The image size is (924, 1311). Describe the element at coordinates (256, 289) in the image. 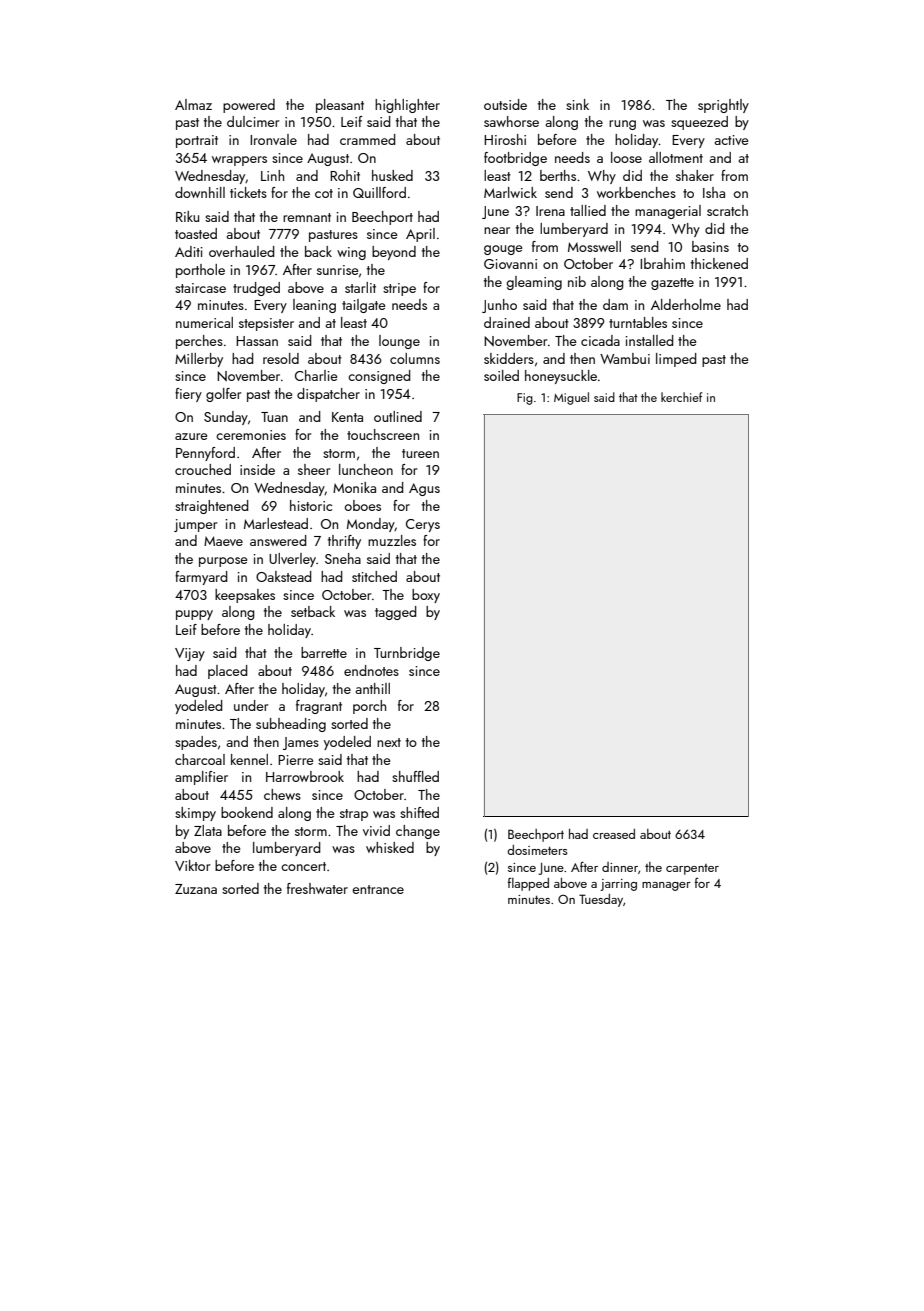

I see `trudged` at that location.
